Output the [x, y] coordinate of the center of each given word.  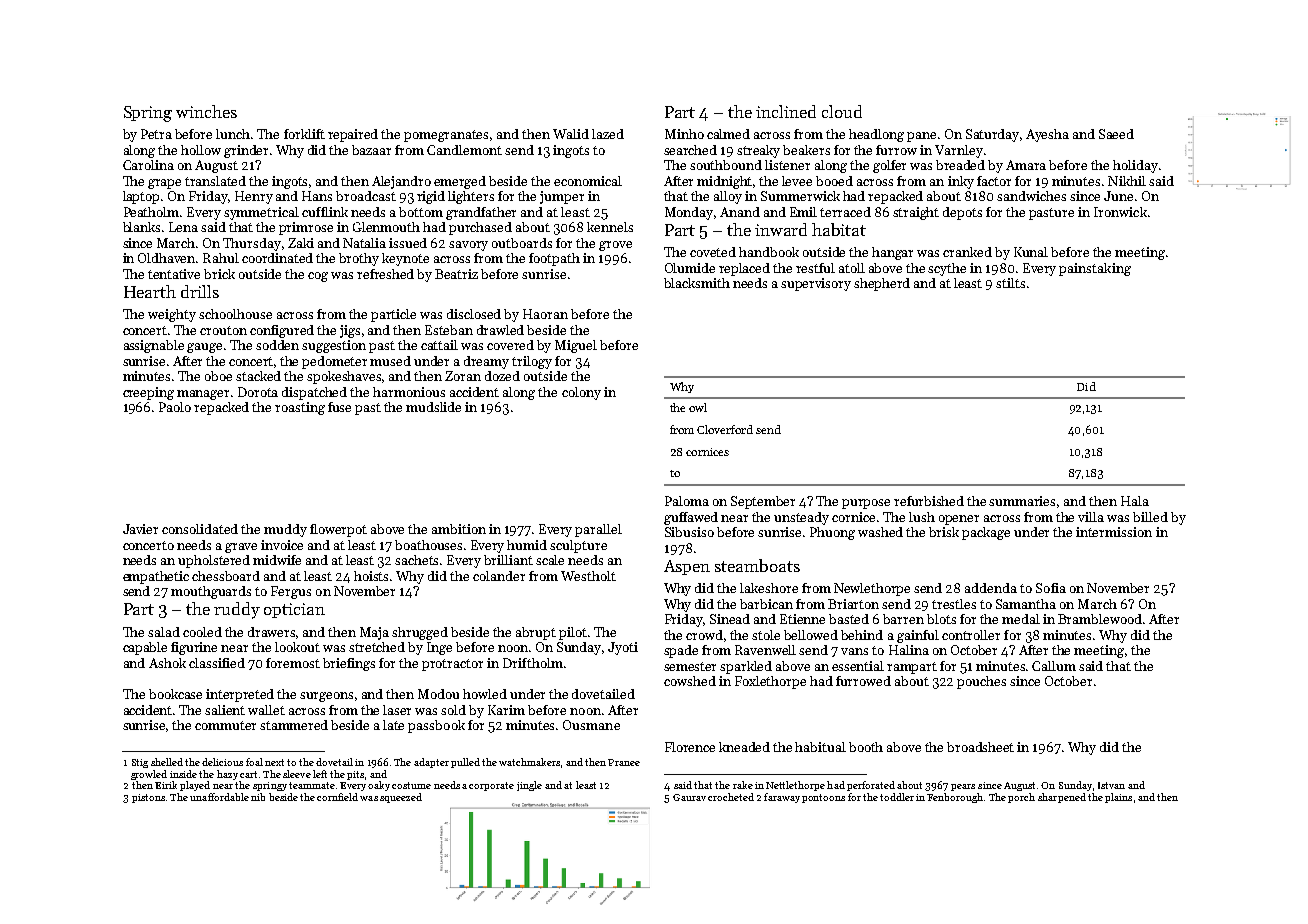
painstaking [1095, 269]
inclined [786, 111]
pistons [148, 798]
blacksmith [697, 283]
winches [206, 111]
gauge [204, 348]
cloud [842, 111]
